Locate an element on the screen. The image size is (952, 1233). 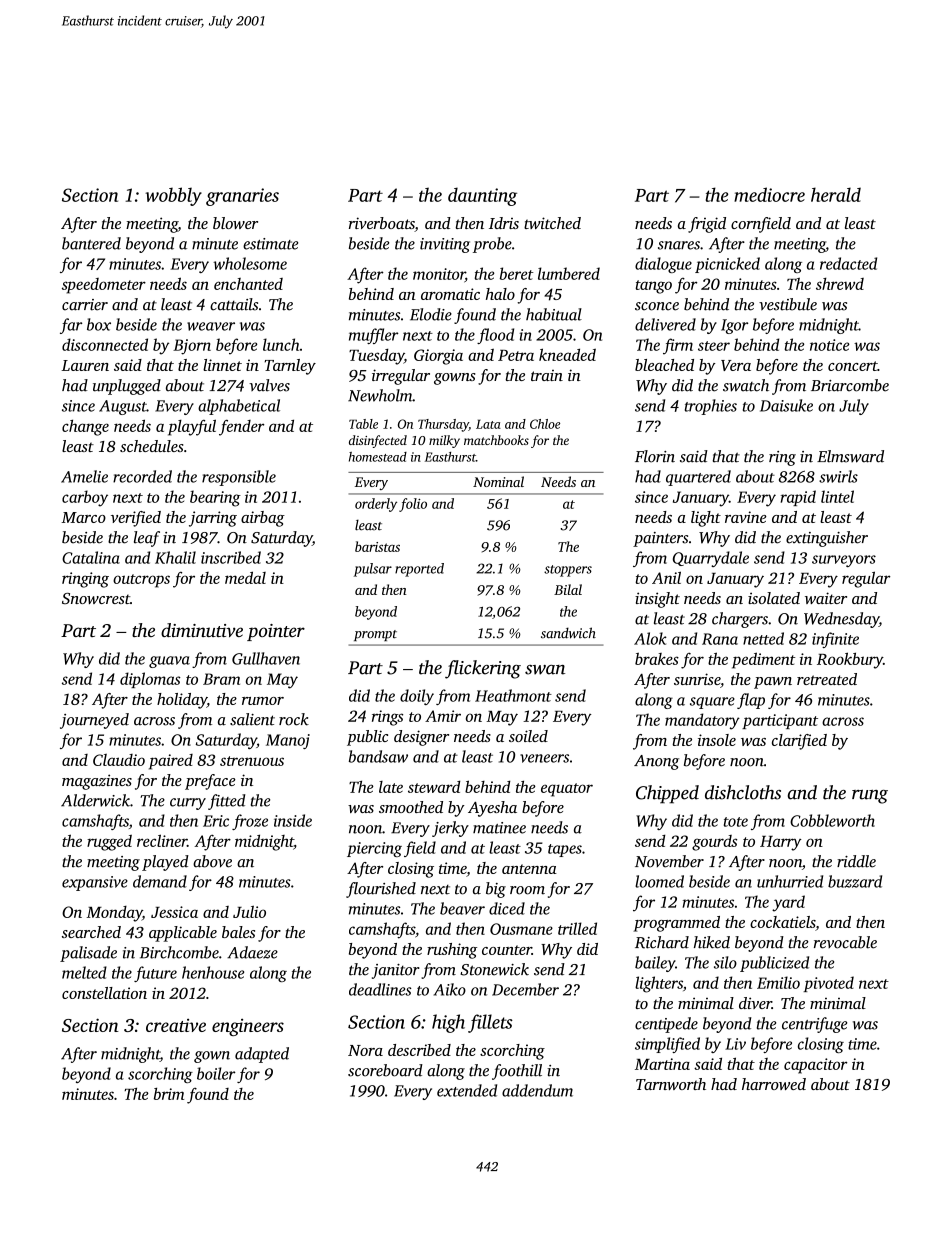
brim is located at coordinates (169, 1094).
